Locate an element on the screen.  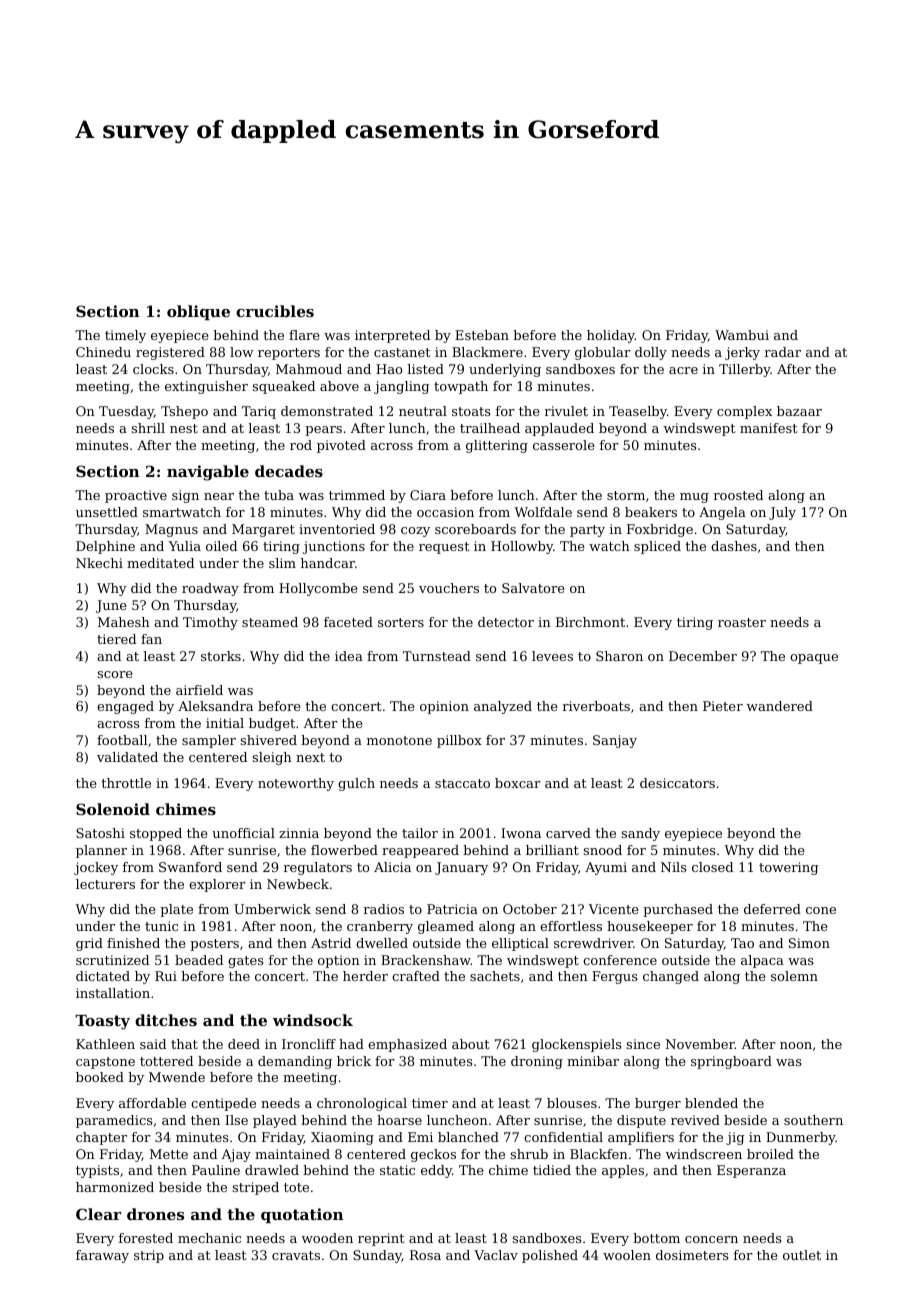
Satoshi is located at coordinates (100, 833).
